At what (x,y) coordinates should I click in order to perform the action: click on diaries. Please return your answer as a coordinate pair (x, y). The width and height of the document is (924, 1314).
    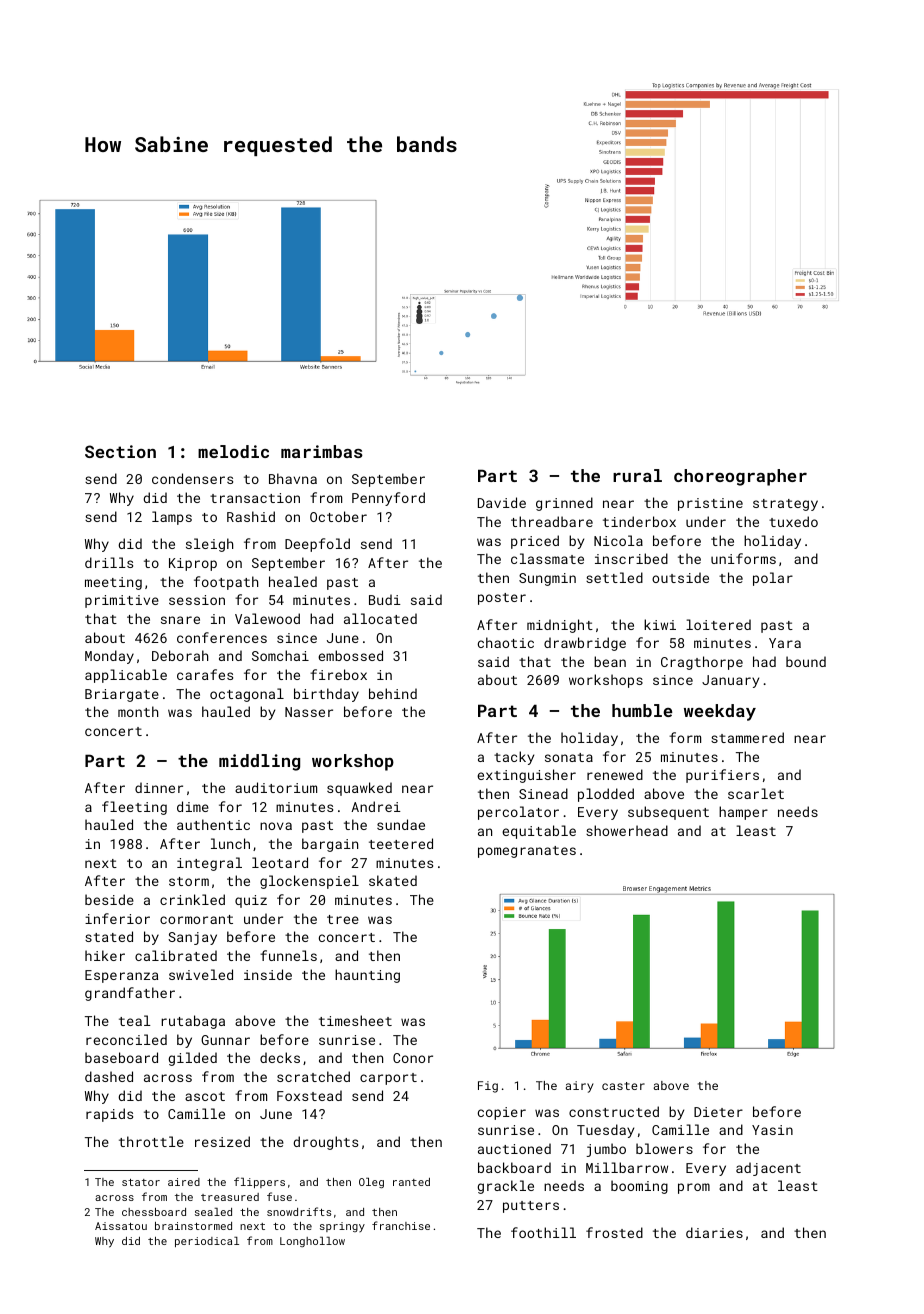
    Looking at the image, I should click on (714, 1232).
